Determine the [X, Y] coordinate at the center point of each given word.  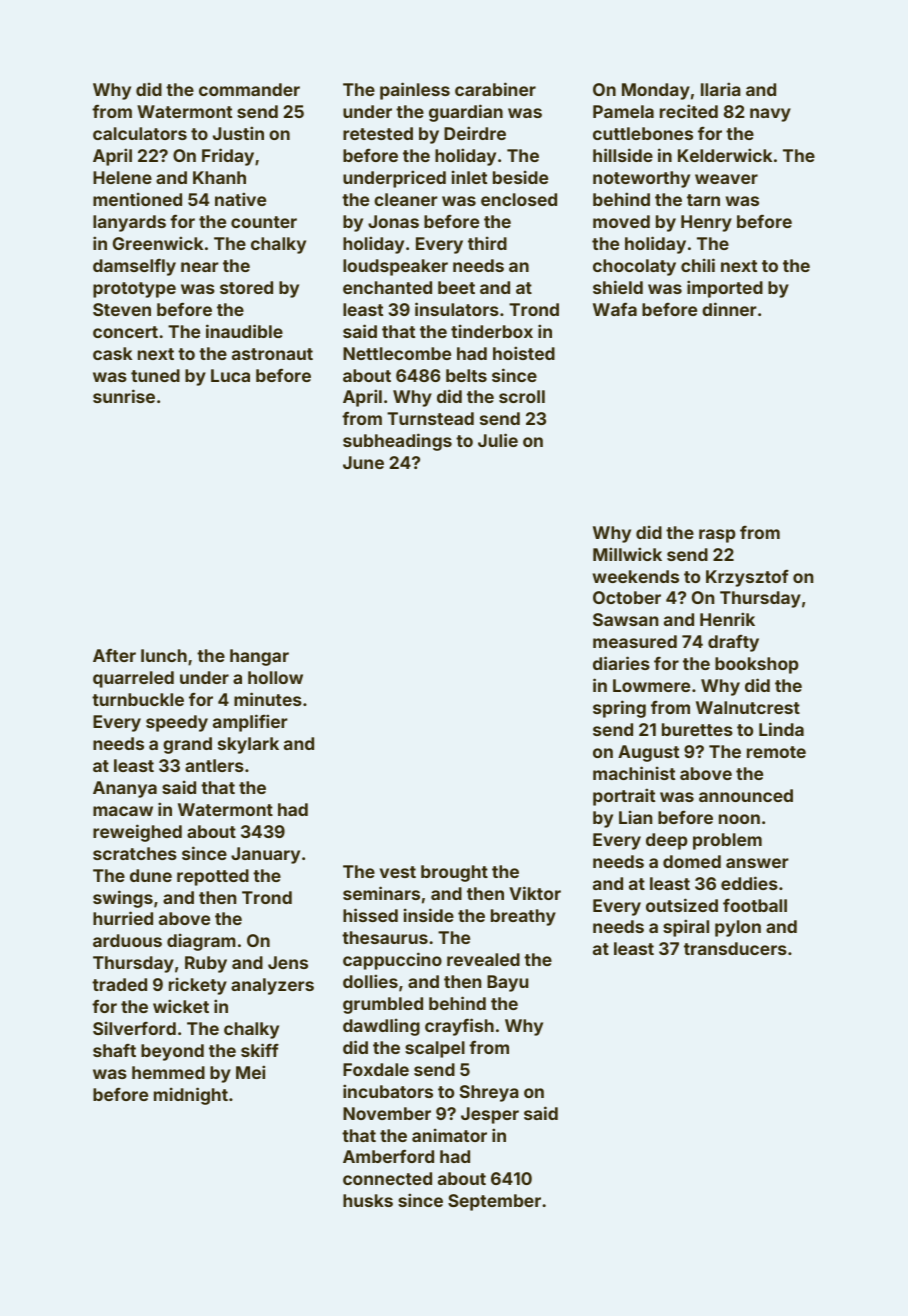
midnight [191, 1096]
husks [368, 1200]
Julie [498, 440]
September [494, 1202]
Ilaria [721, 89]
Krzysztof [747, 578]
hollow [275, 677]
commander [249, 89]
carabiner [495, 89]
